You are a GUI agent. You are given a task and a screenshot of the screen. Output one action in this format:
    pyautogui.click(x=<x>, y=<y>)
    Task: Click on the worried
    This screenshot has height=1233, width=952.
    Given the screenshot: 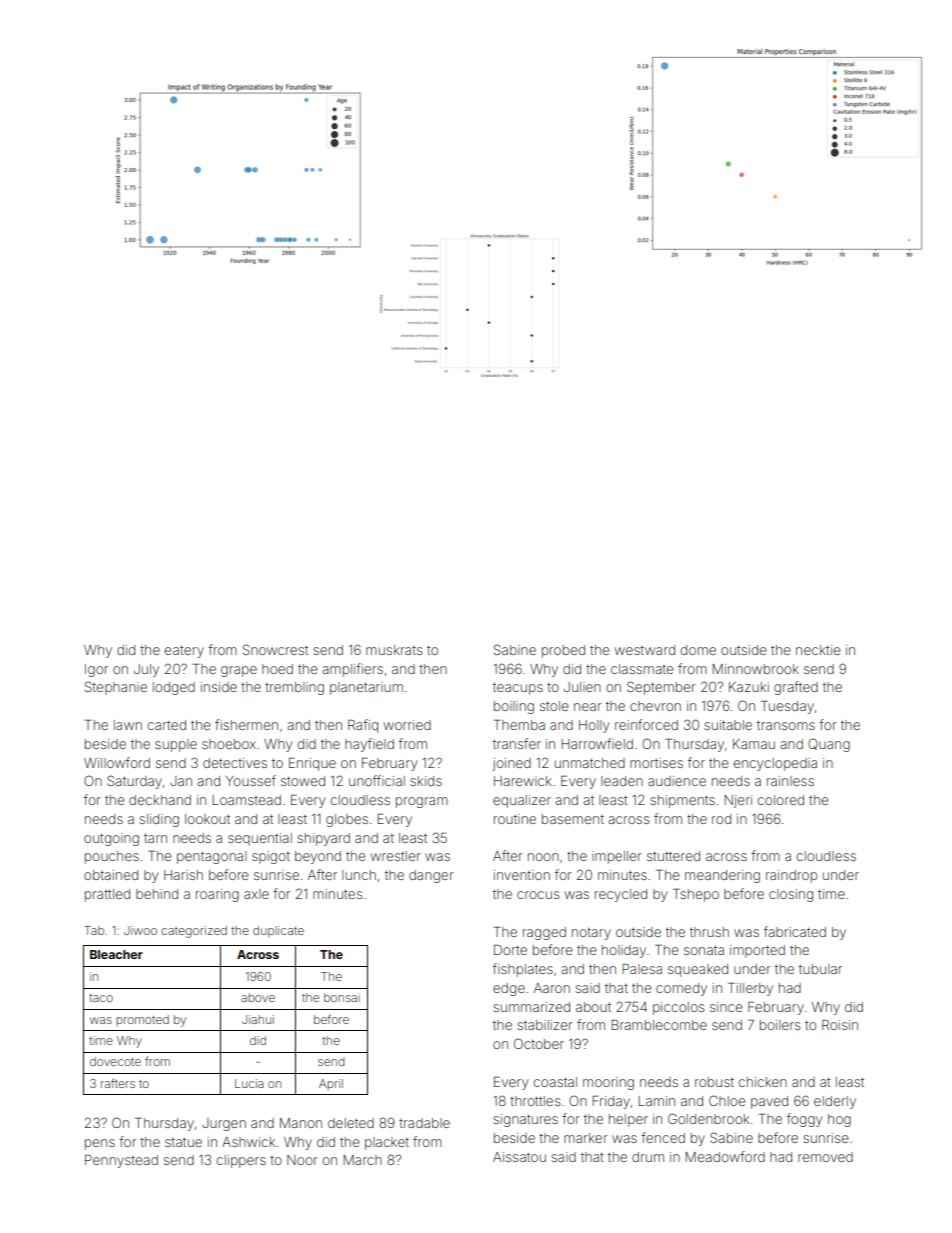 What is the action you would take?
    pyautogui.click(x=407, y=725)
